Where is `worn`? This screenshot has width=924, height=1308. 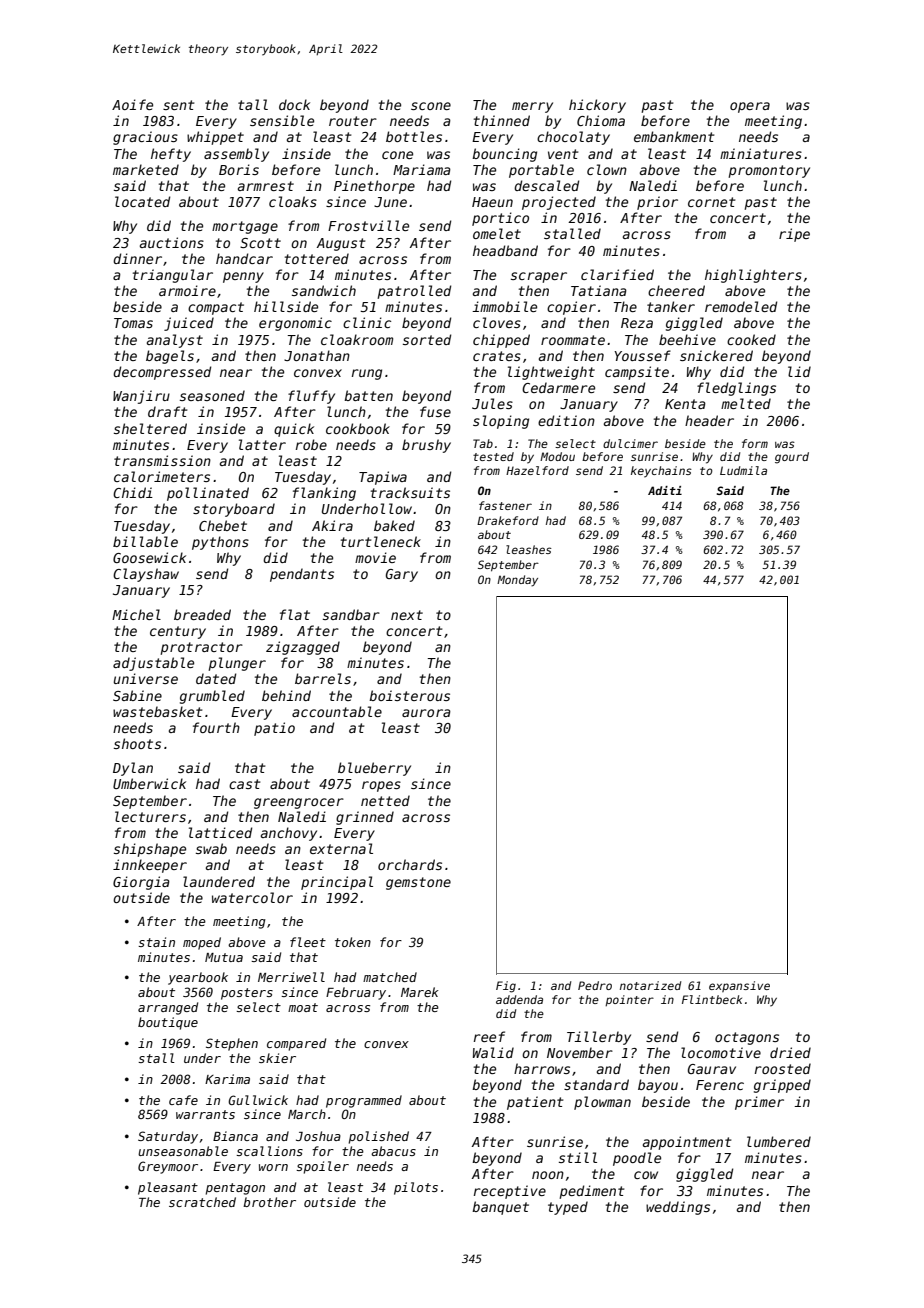
worn is located at coordinates (273, 1167).
